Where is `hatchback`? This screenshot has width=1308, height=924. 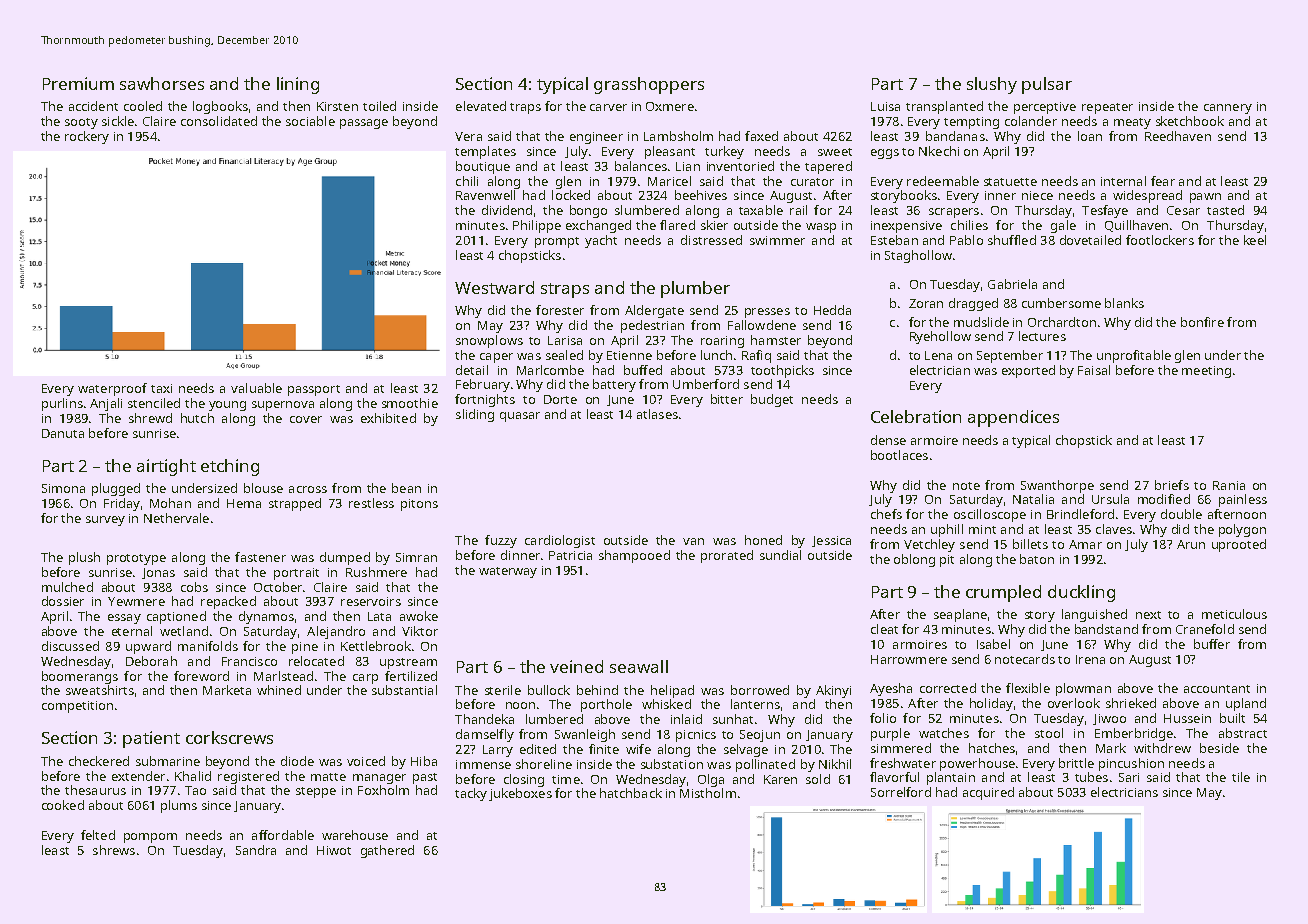 hatchback is located at coordinates (631, 793).
